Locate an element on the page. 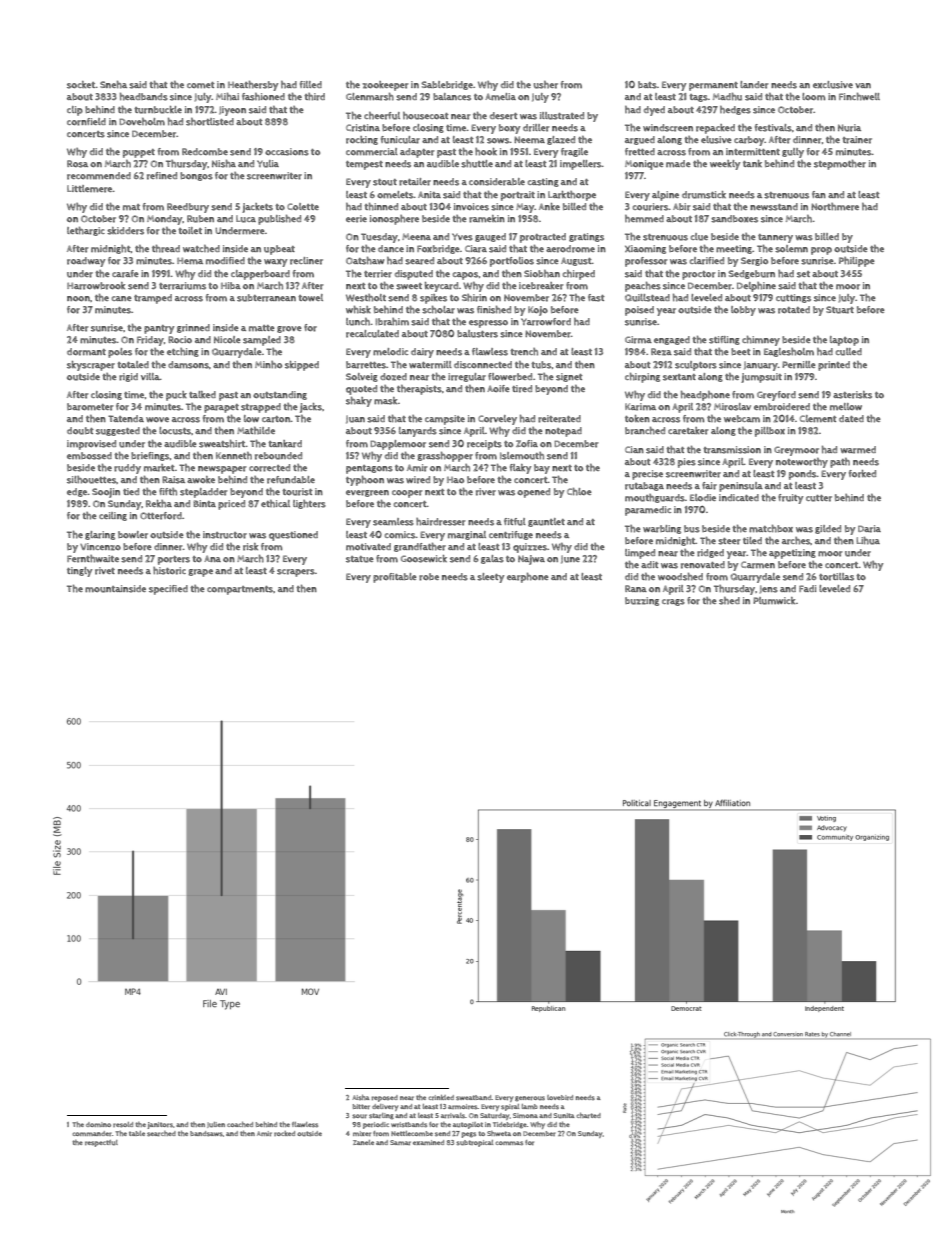  Zanele is located at coordinates (363, 1142).
